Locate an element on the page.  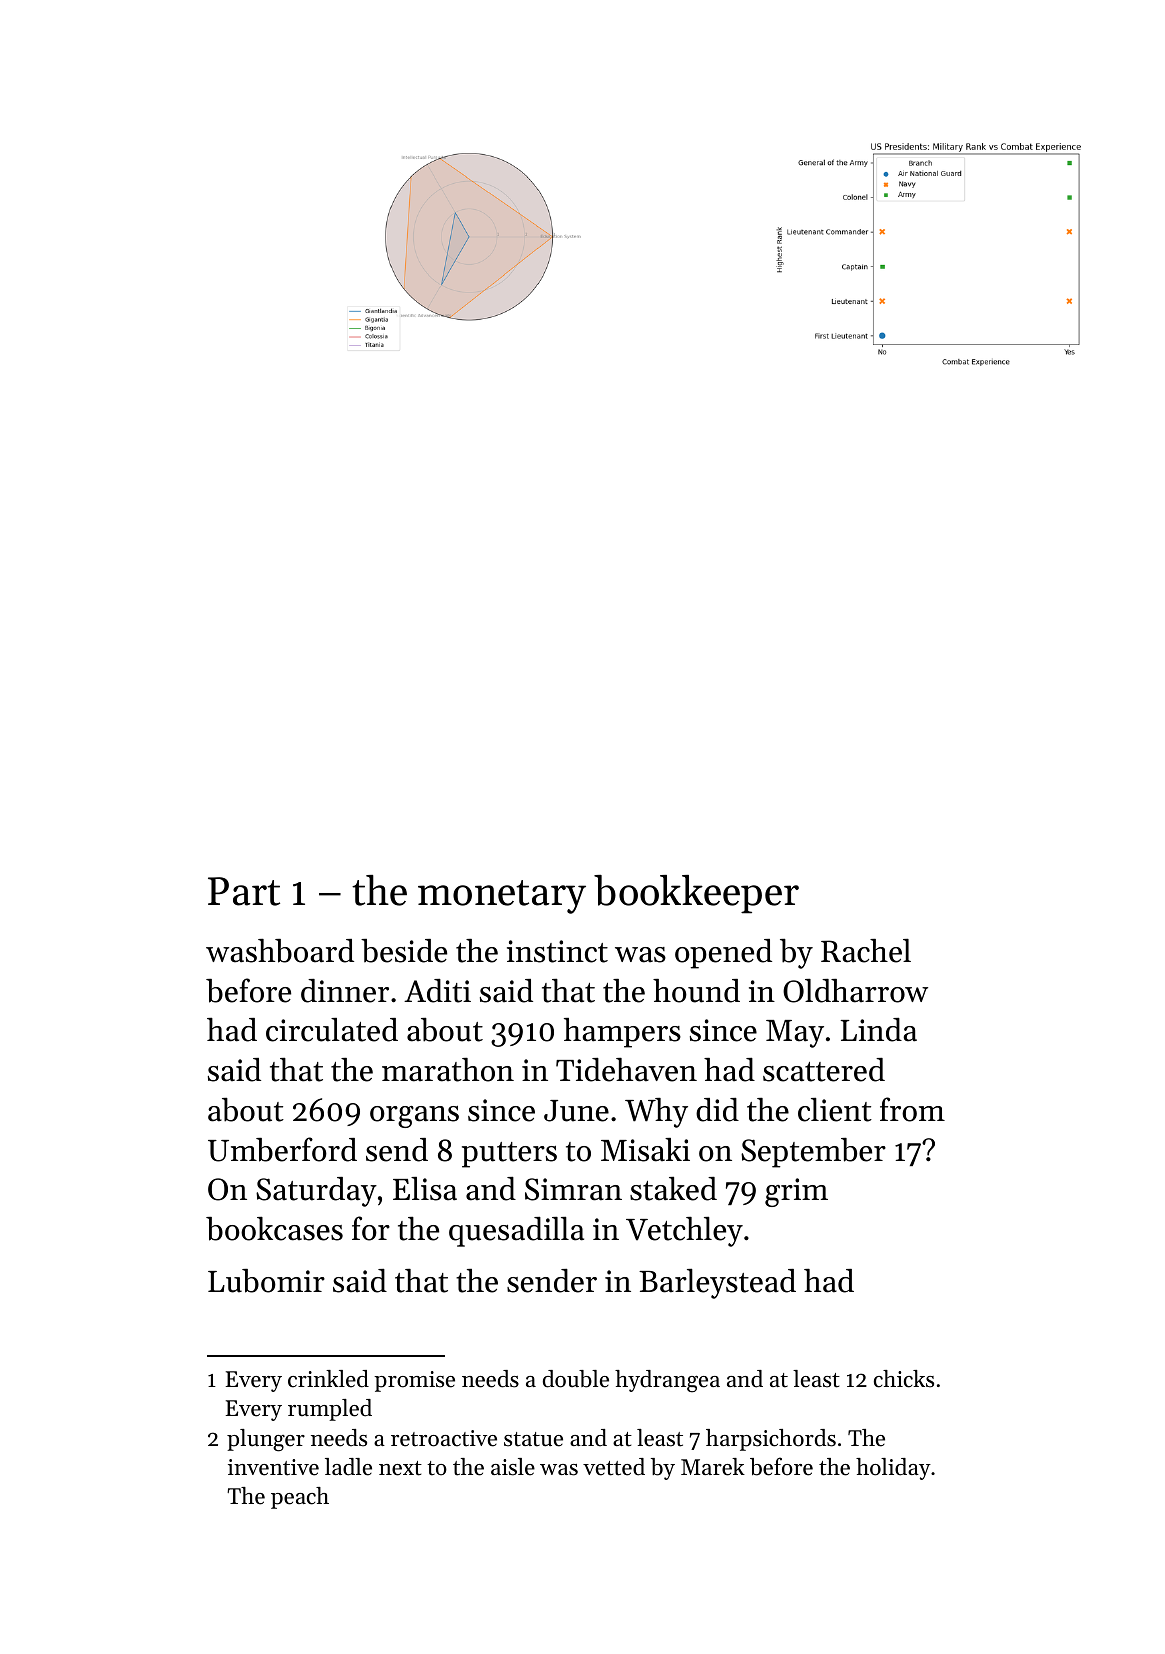
organs is located at coordinates (414, 1117).
